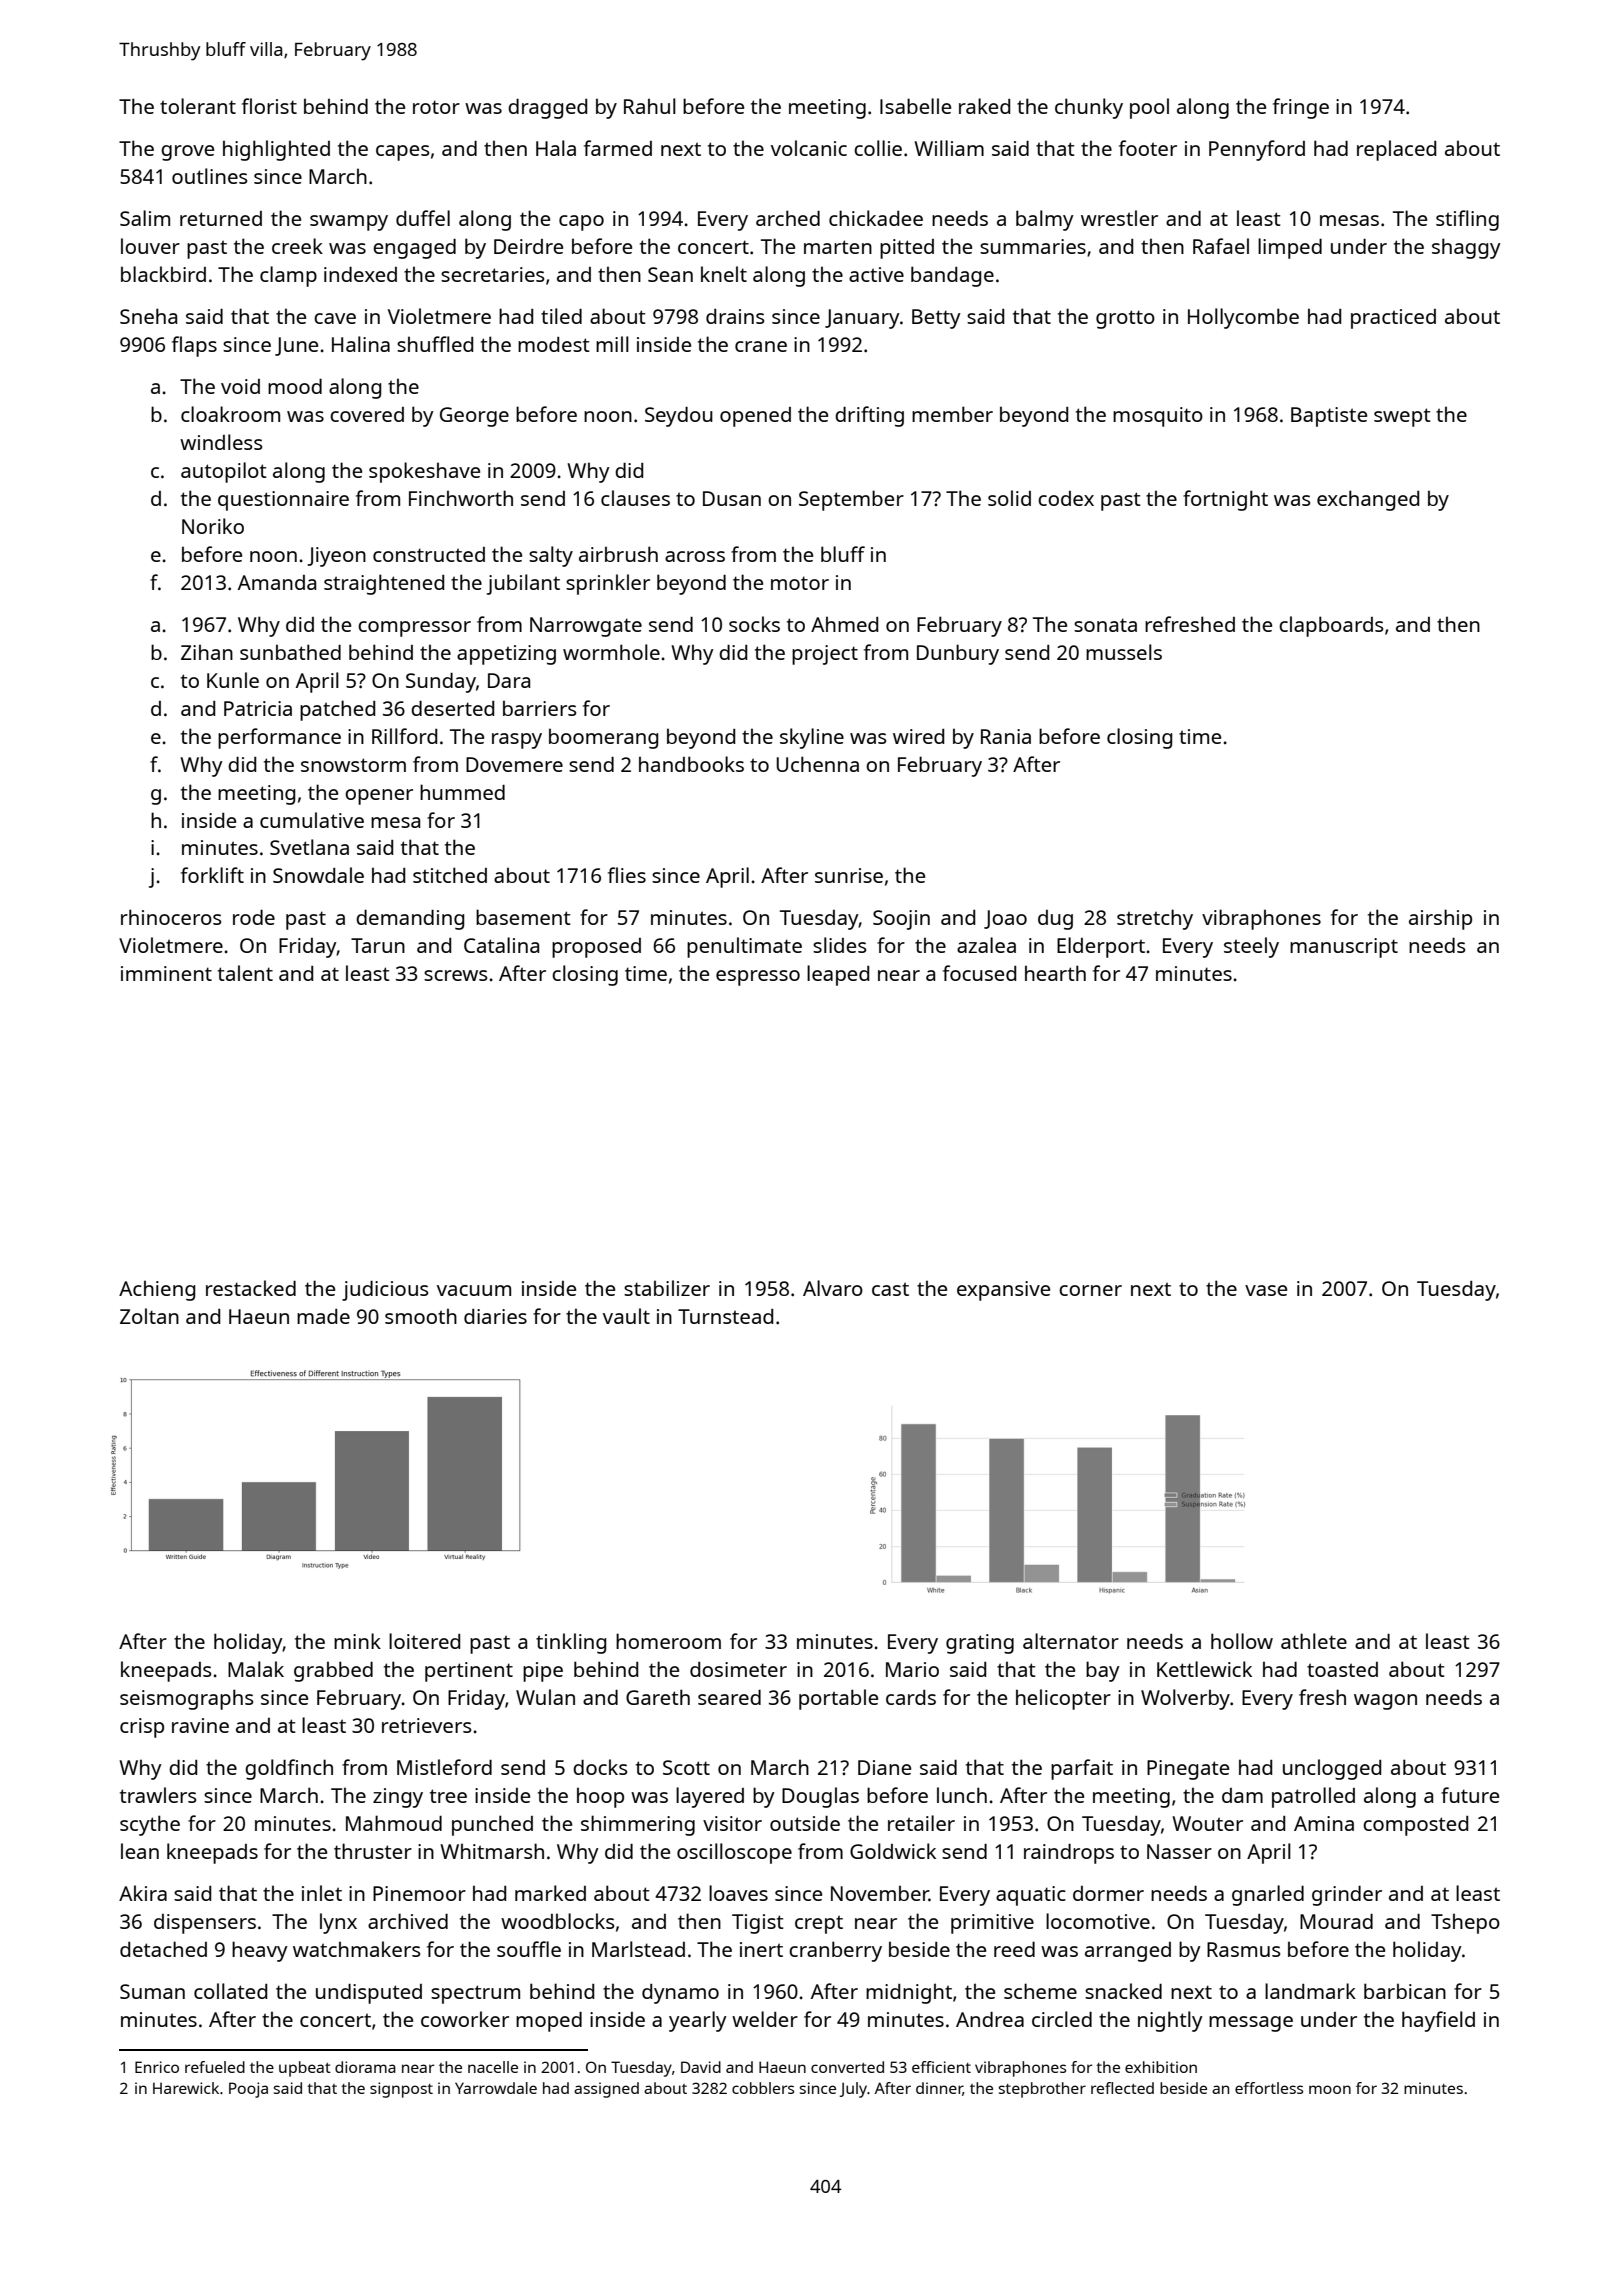  What do you see at coordinates (984, 106) in the page?
I see `raked` at bounding box center [984, 106].
